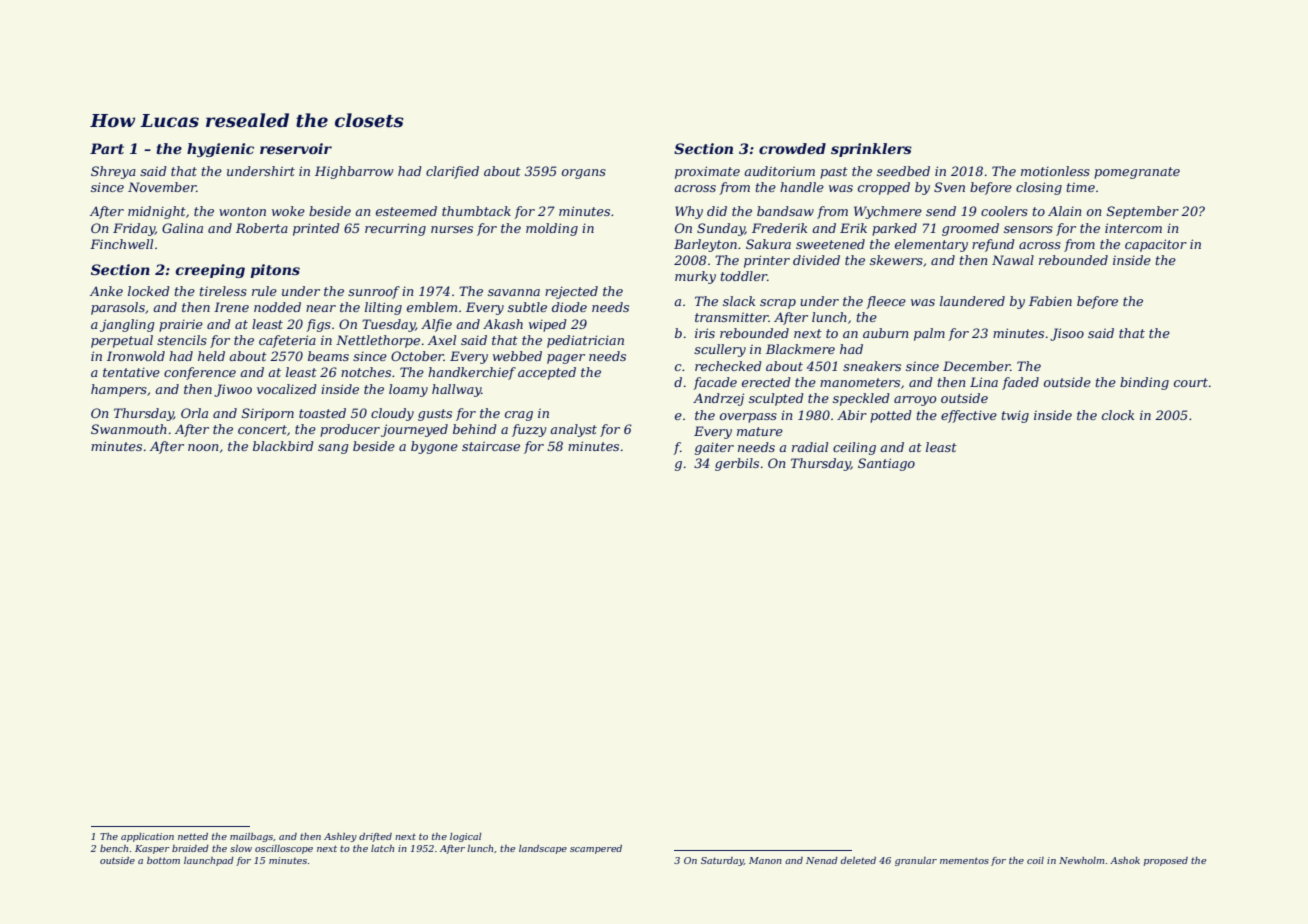 Image resolution: width=1308 pixels, height=924 pixels. I want to click on held, so click(211, 356).
